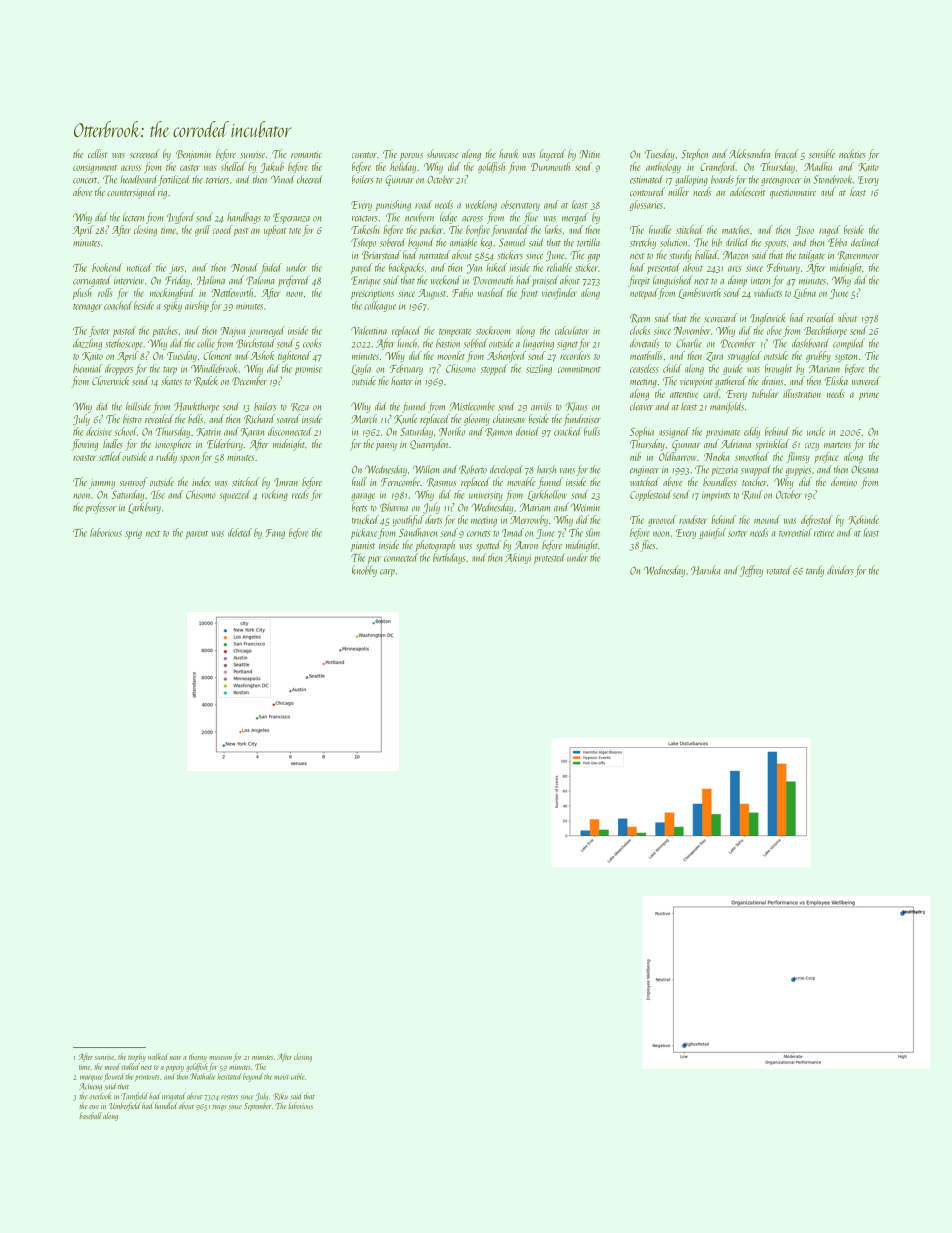  Describe the element at coordinates (281, 1077) in the screenshot. I see `moist` at that location.
